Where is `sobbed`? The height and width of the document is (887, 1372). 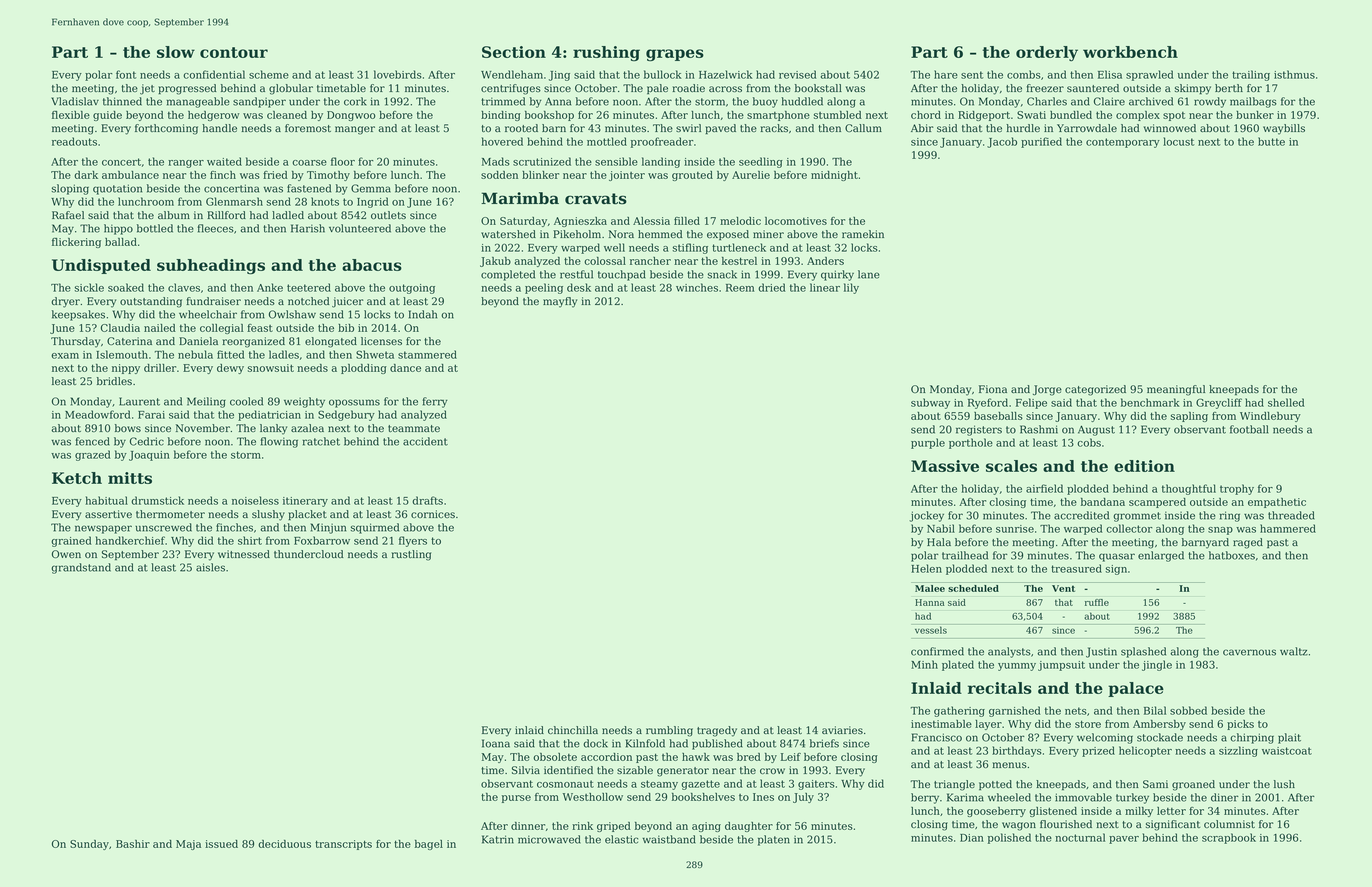
sobbed is located at coordinates (1188, 710).
